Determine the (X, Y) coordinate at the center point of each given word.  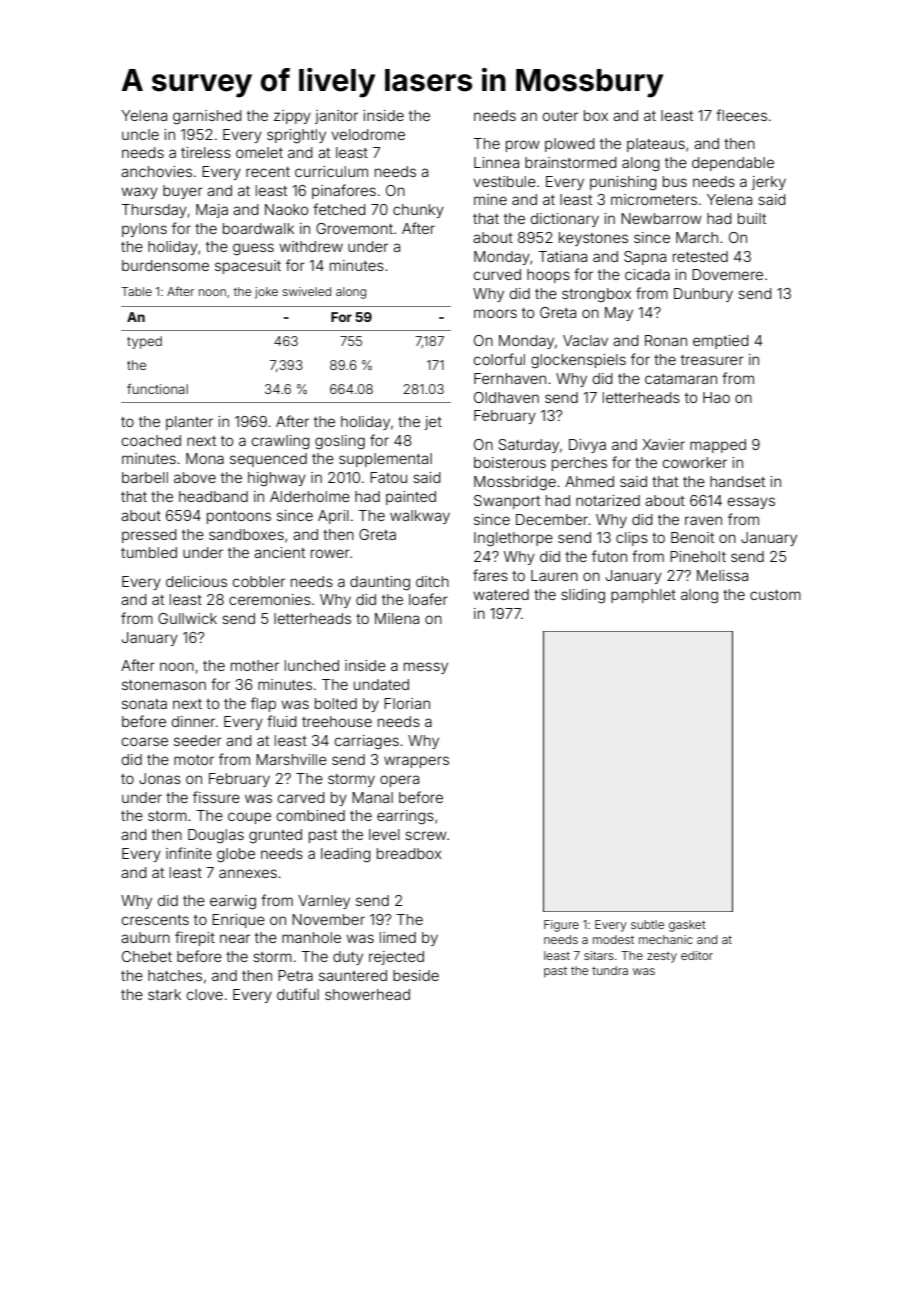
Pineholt (698, 556)
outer (560, 116)
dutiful (298, 994)
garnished (207, 117)
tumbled (149, 552)
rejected (396, 958)
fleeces (741, 115)
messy (426, 668)
